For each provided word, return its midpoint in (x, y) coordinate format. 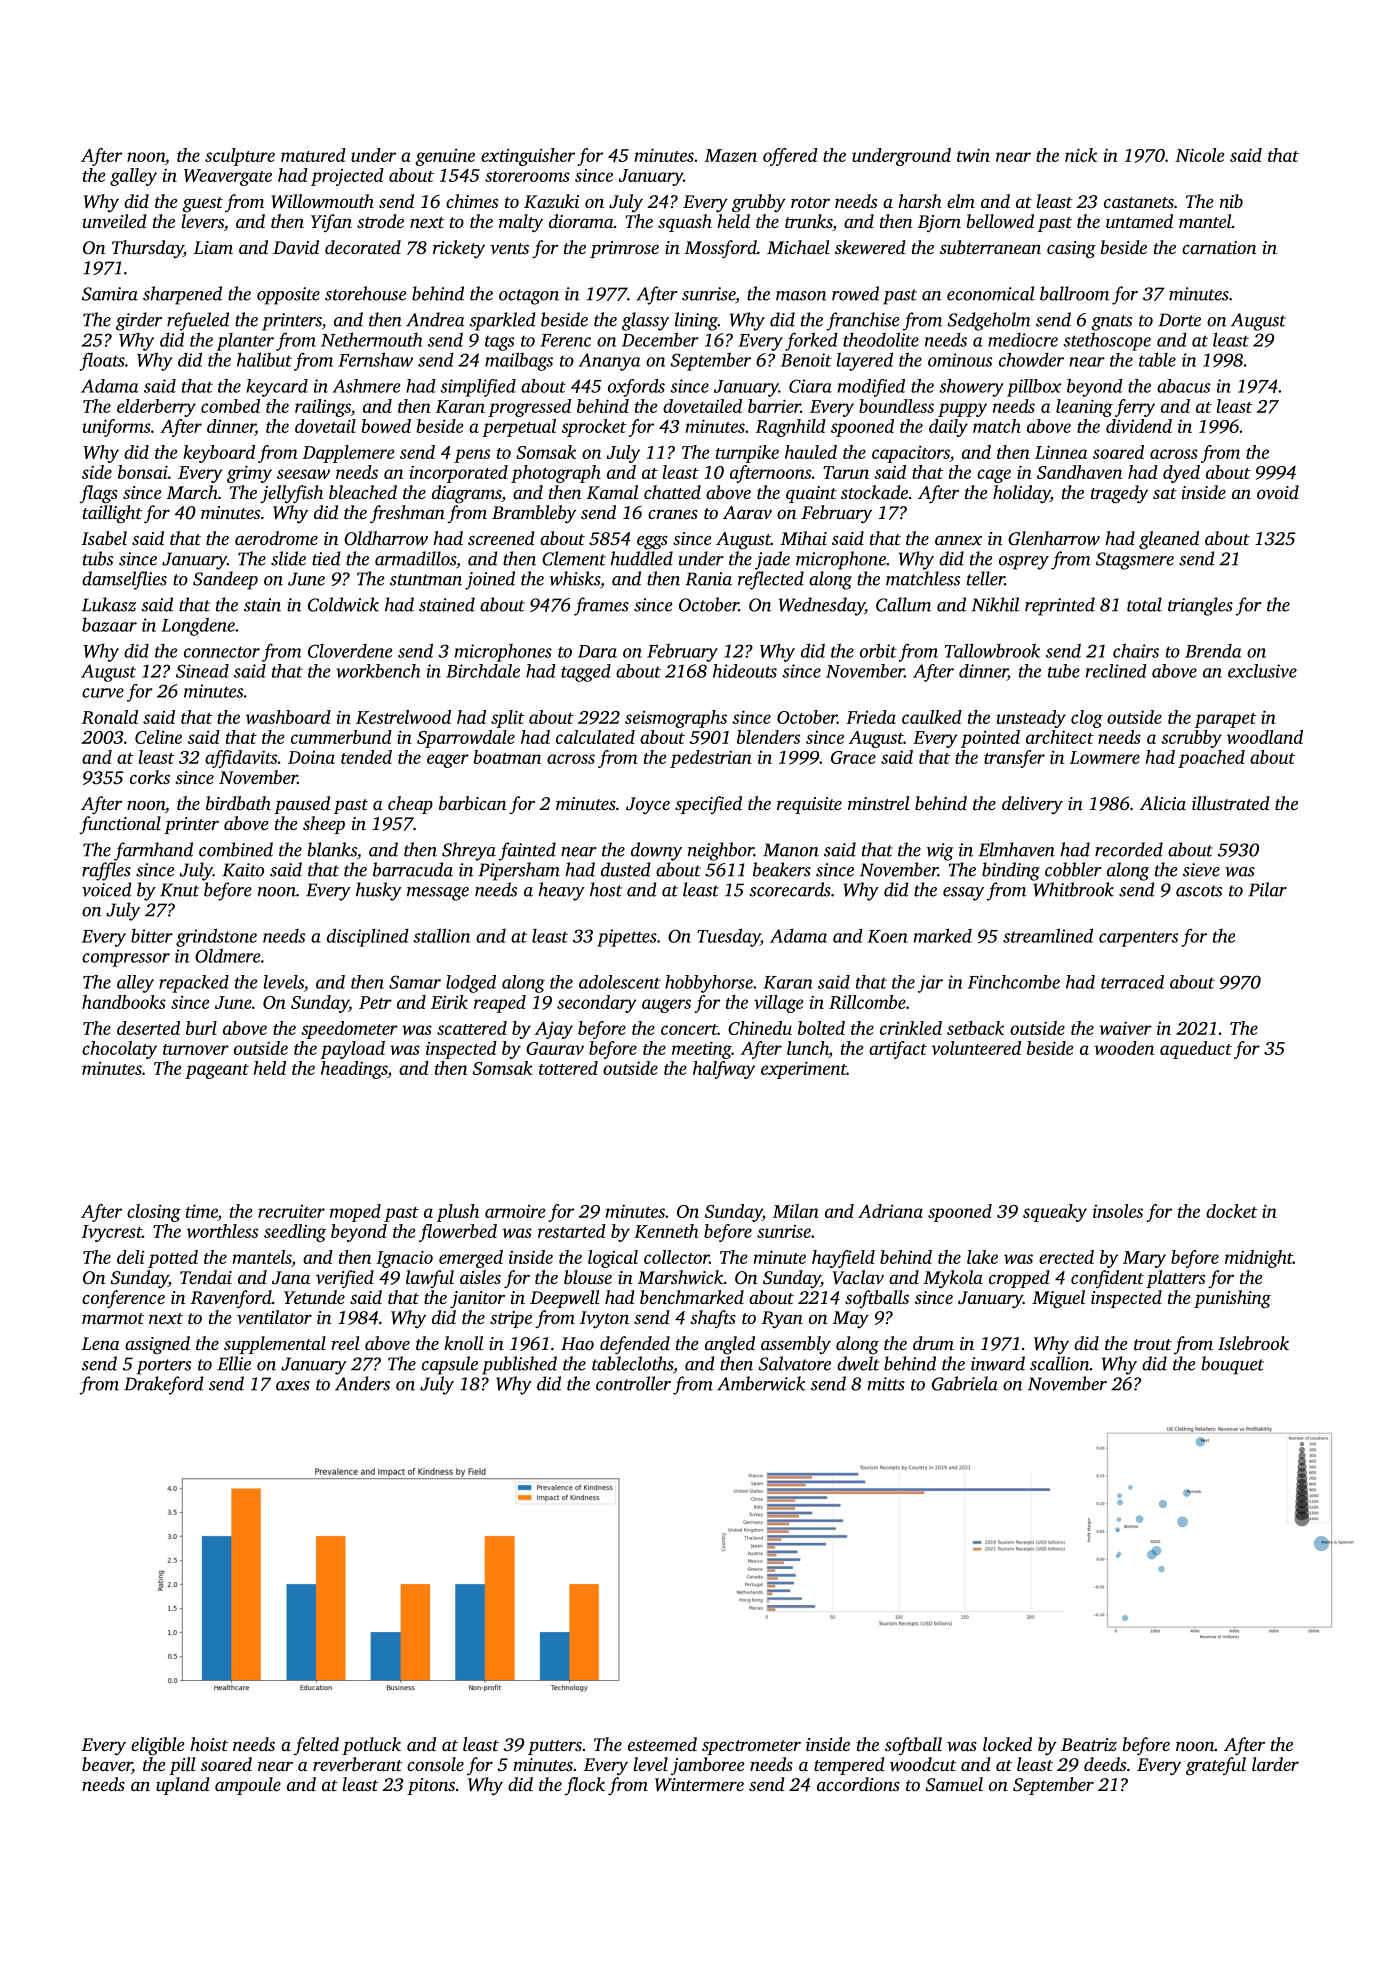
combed (230, 406)
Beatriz (1089, 1744)
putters (555, 1747)
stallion (442, 935)
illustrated (1231, 803)
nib (1231, 201)
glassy (645, 321)
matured (313, 155)
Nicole (1200, 155)
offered (790, 157)
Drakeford (163, 1385)
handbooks (124, 1002)
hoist (209, 1744)
